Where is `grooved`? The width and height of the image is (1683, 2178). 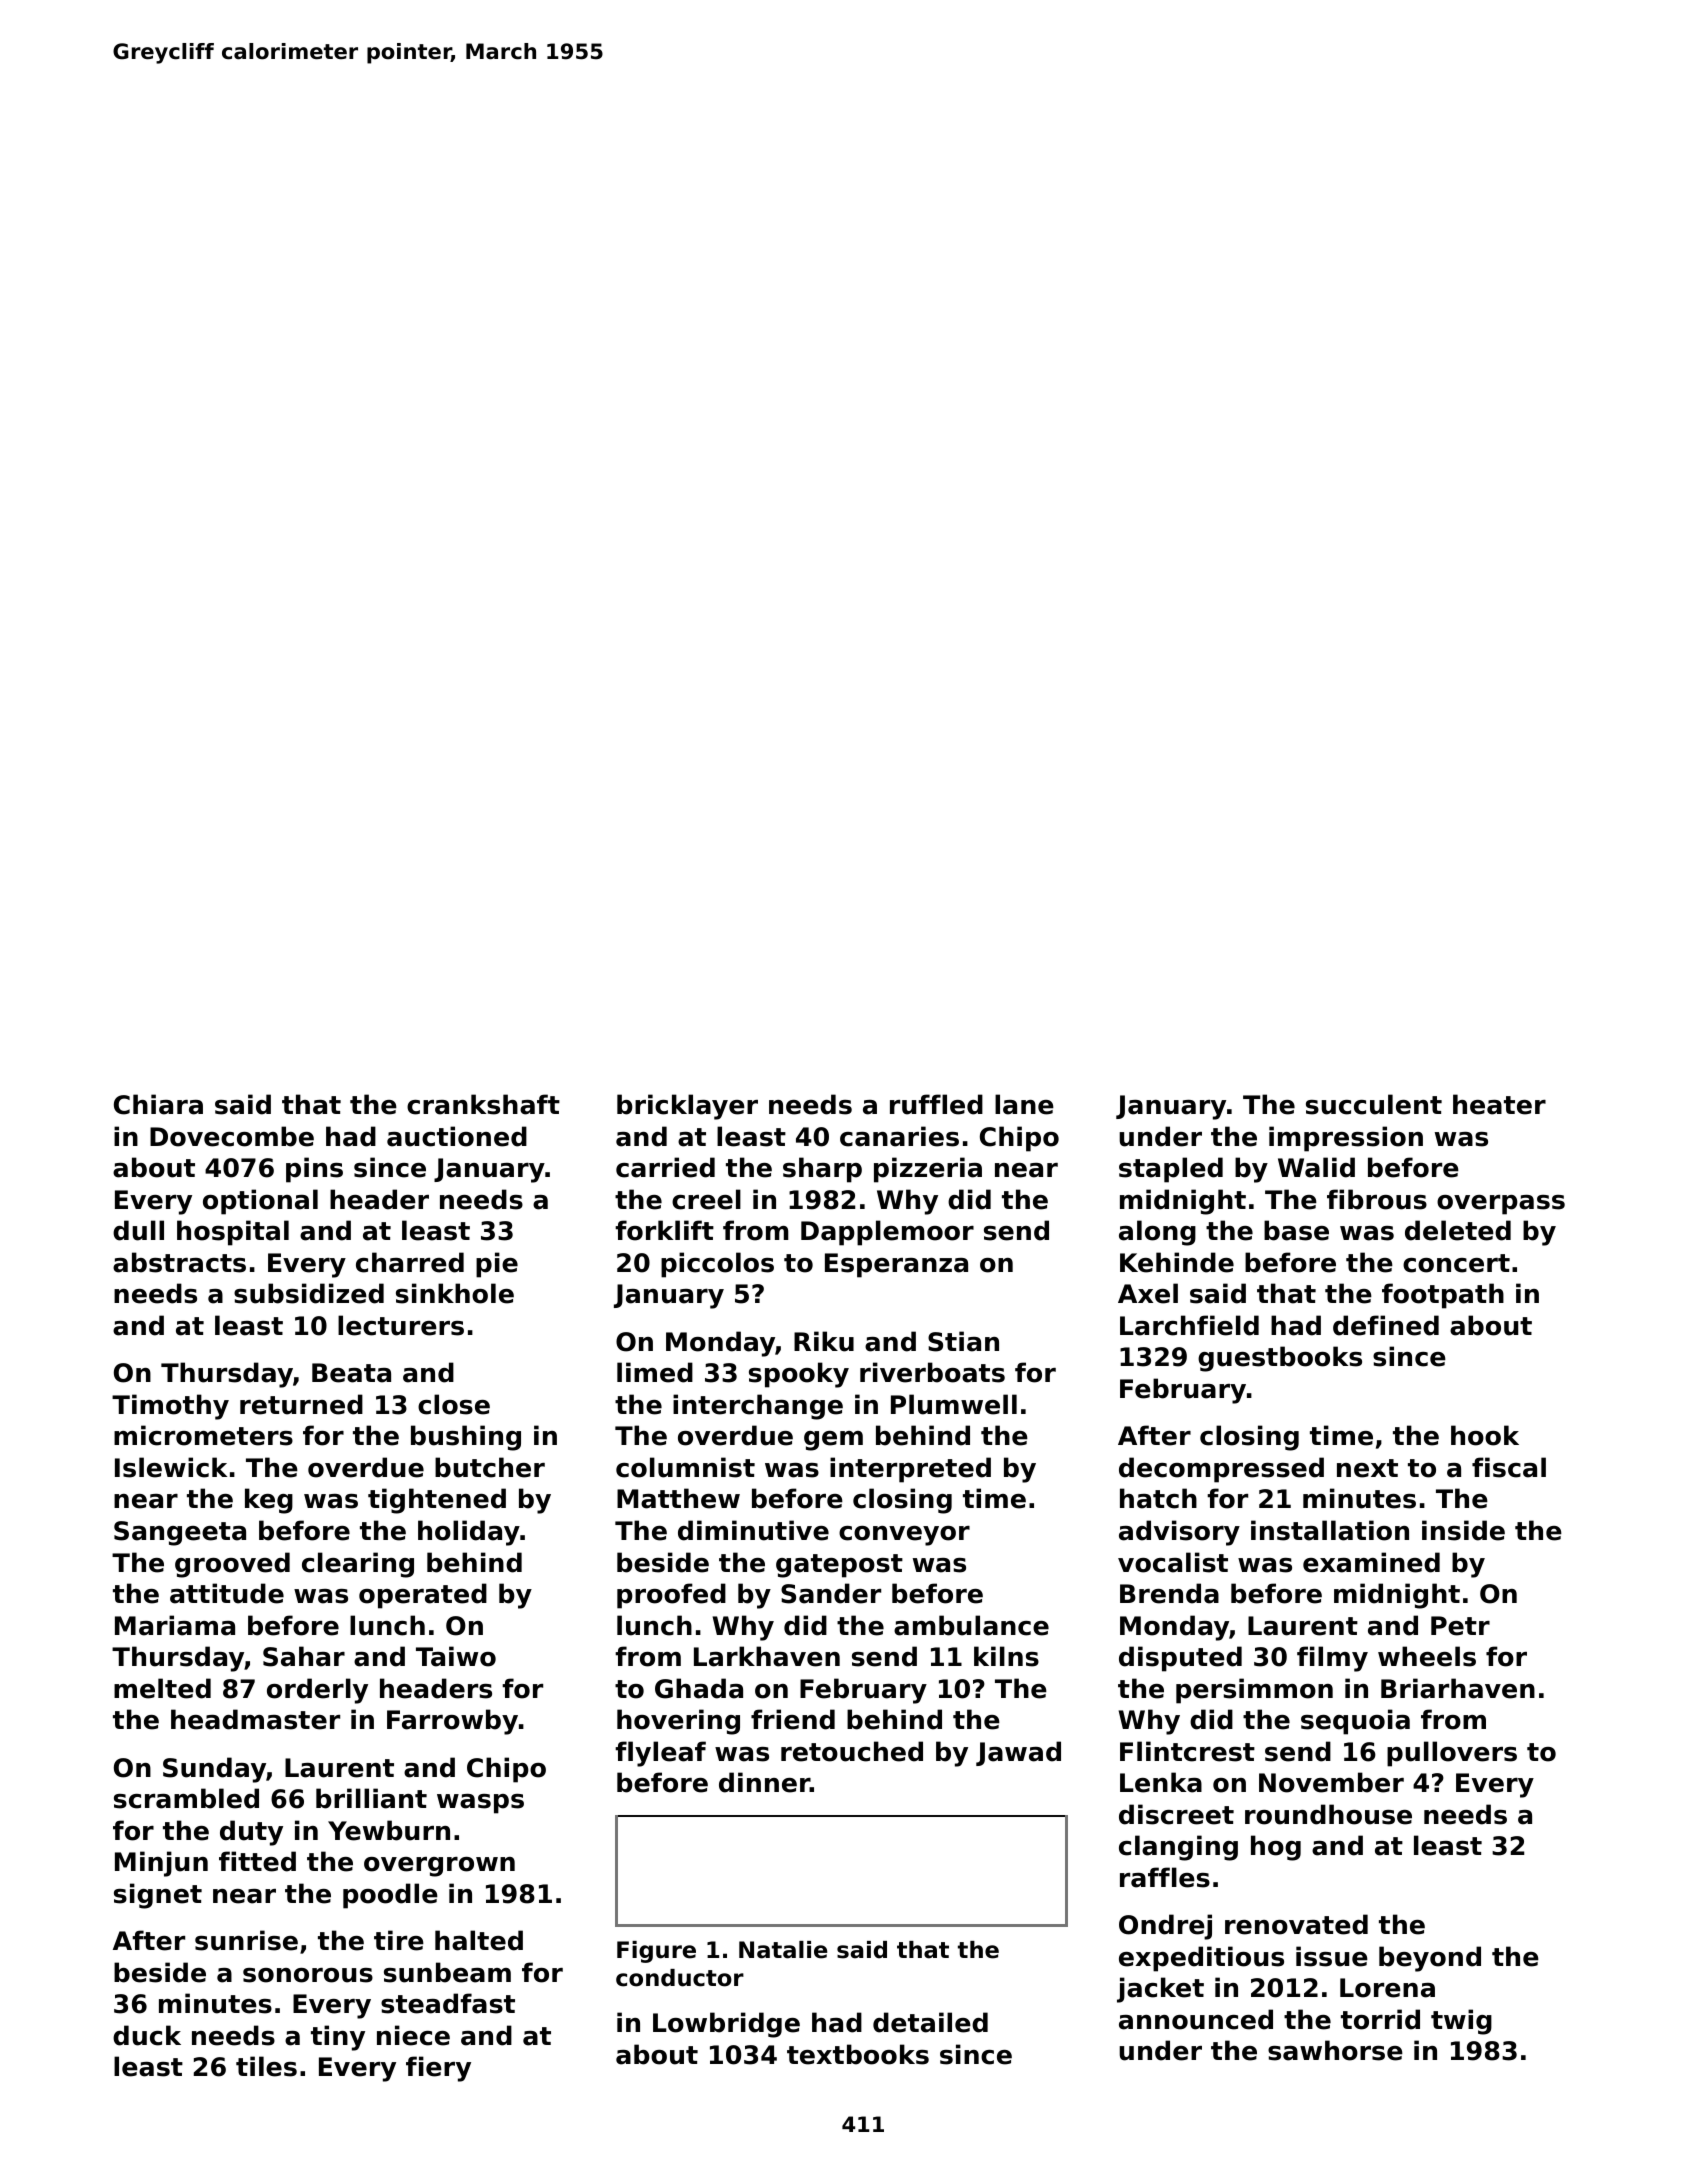 grooved is located at coordinates (232, 1565).
